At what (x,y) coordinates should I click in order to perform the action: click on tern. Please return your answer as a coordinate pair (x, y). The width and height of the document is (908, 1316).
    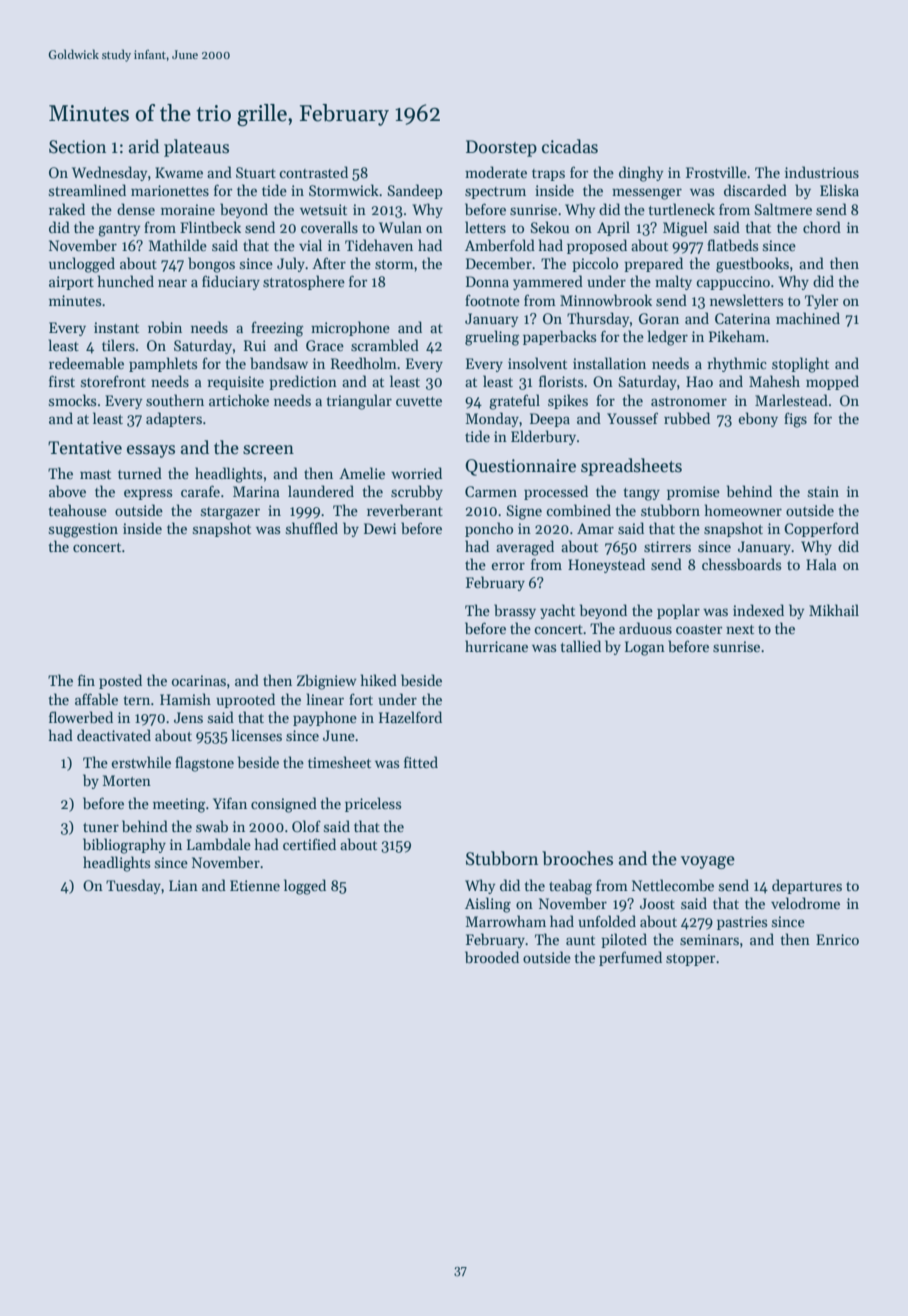
    Looking at the image, I should click on (137, 700).
